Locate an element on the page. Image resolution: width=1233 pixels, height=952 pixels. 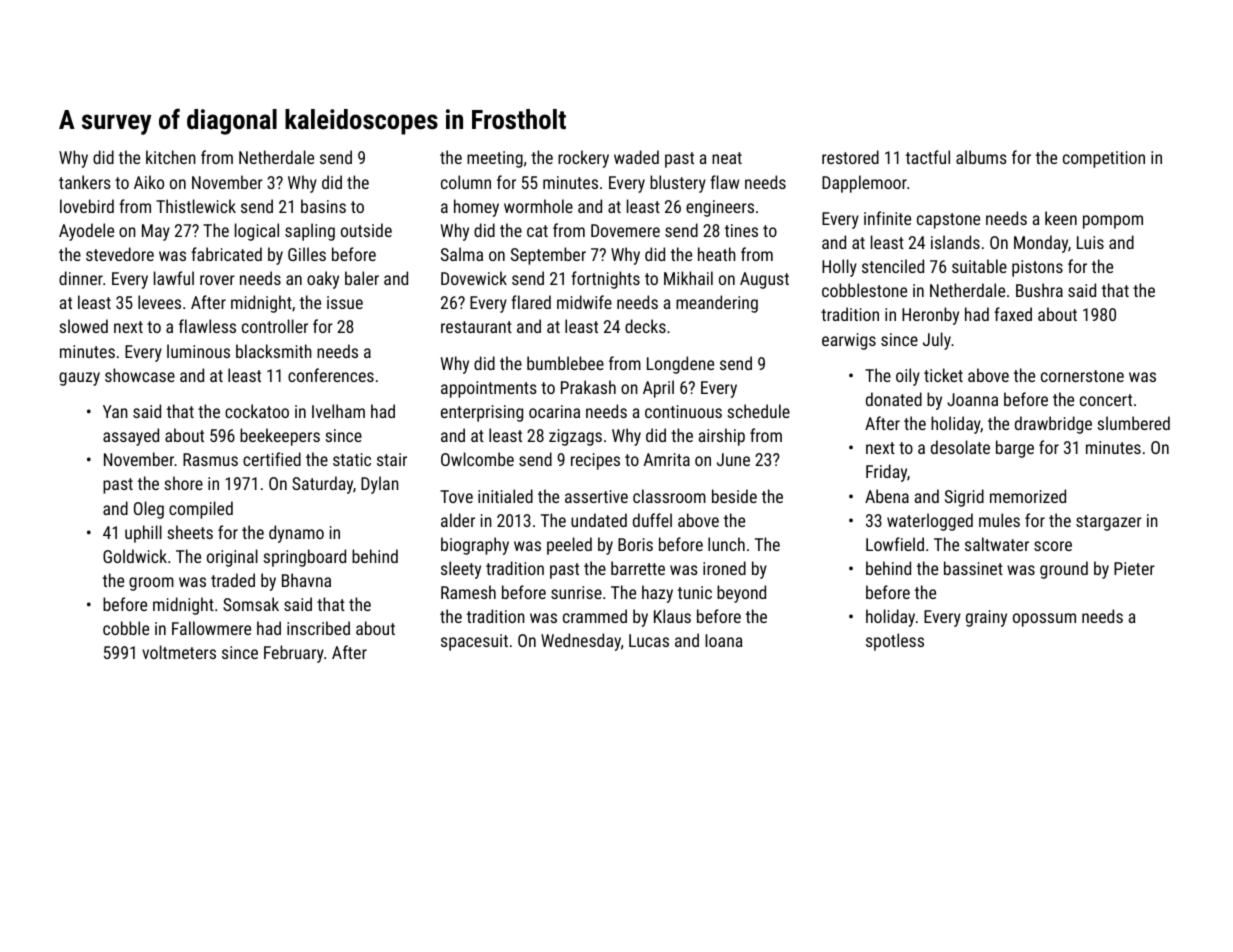
Pieter is located at coordinates (1134, 568).
